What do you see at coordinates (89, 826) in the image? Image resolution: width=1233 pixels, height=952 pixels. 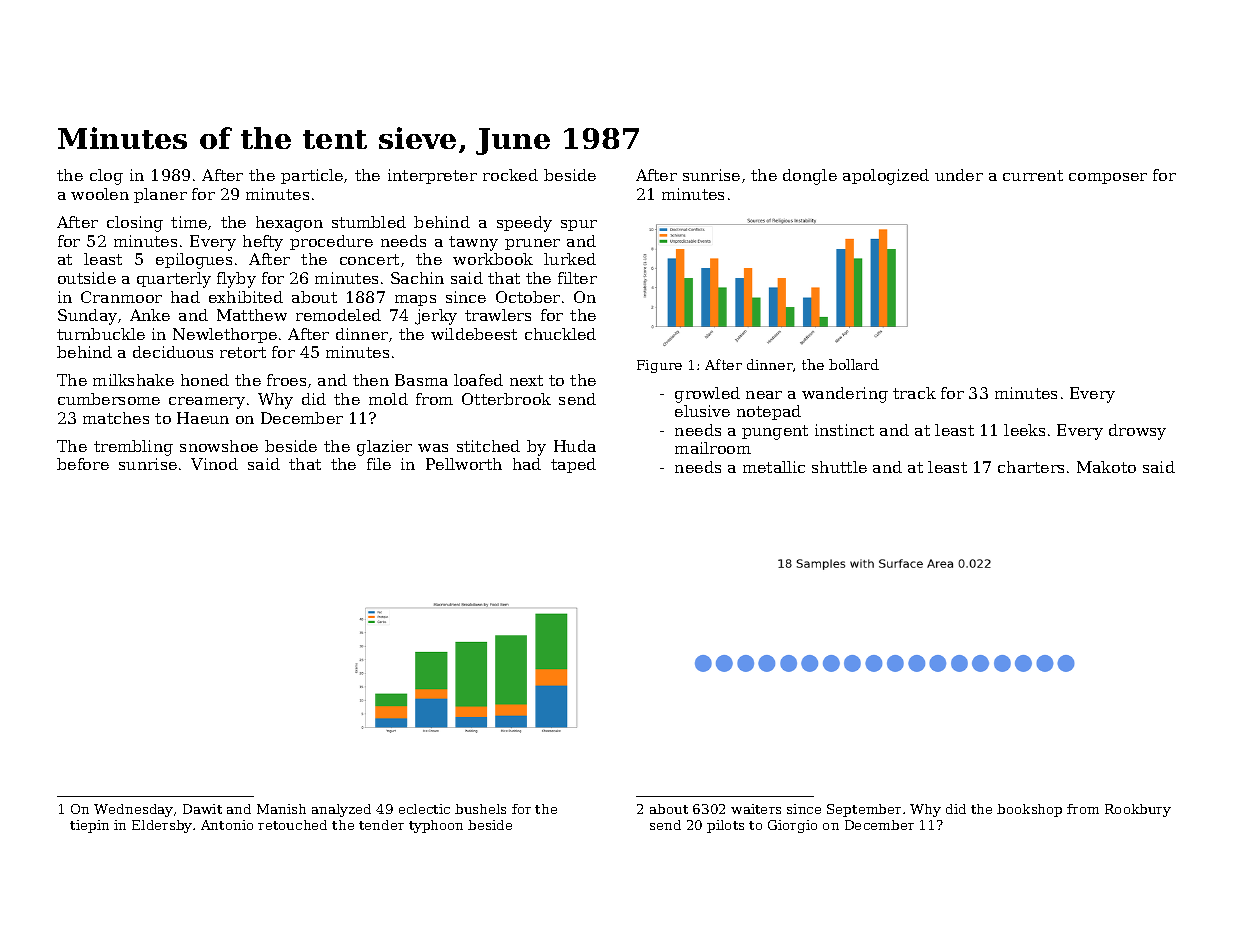 I see `tiepin` at bounding box center [89, 826].
